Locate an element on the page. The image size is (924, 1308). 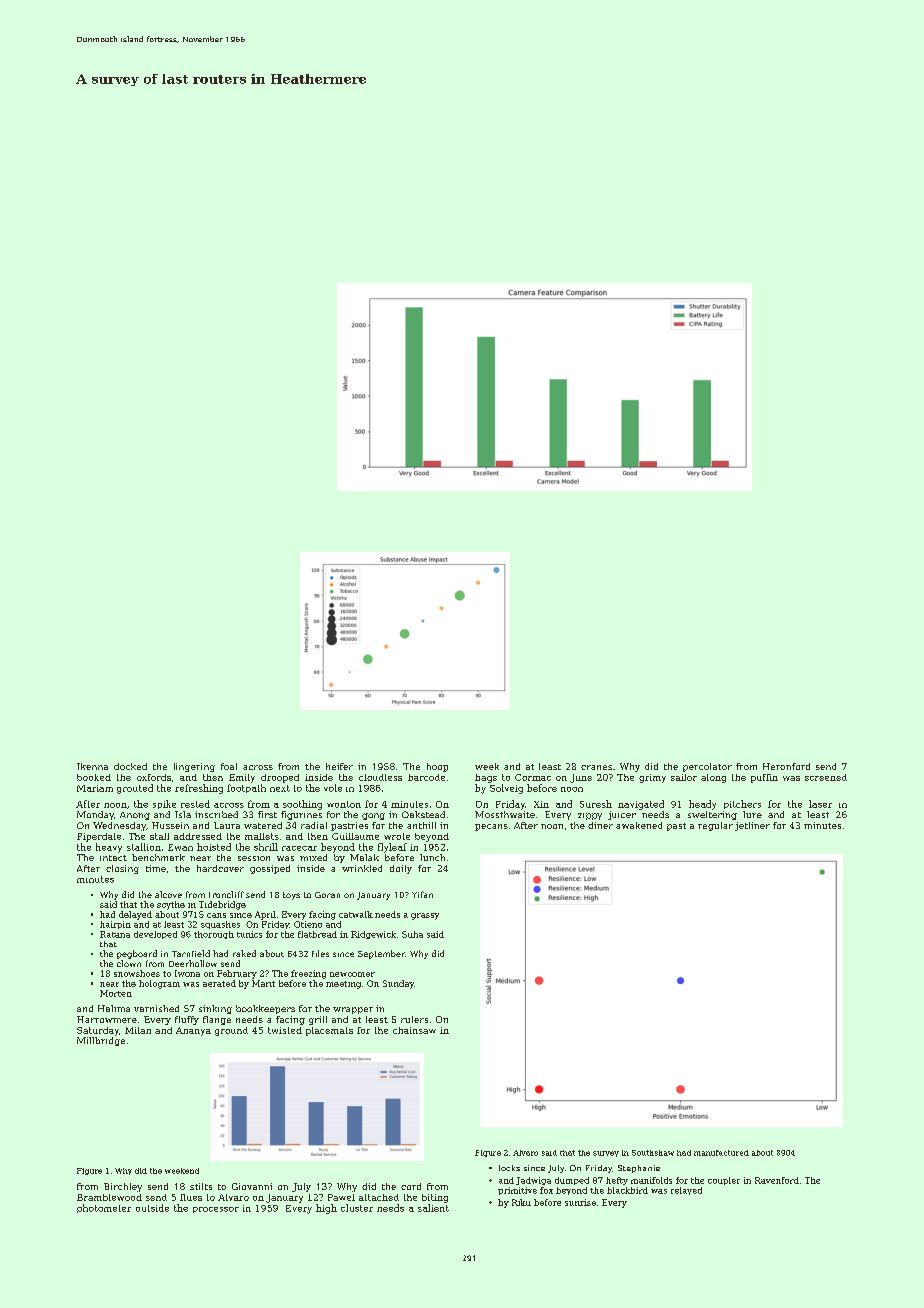
Suha is located at coordinates (412, 934).
